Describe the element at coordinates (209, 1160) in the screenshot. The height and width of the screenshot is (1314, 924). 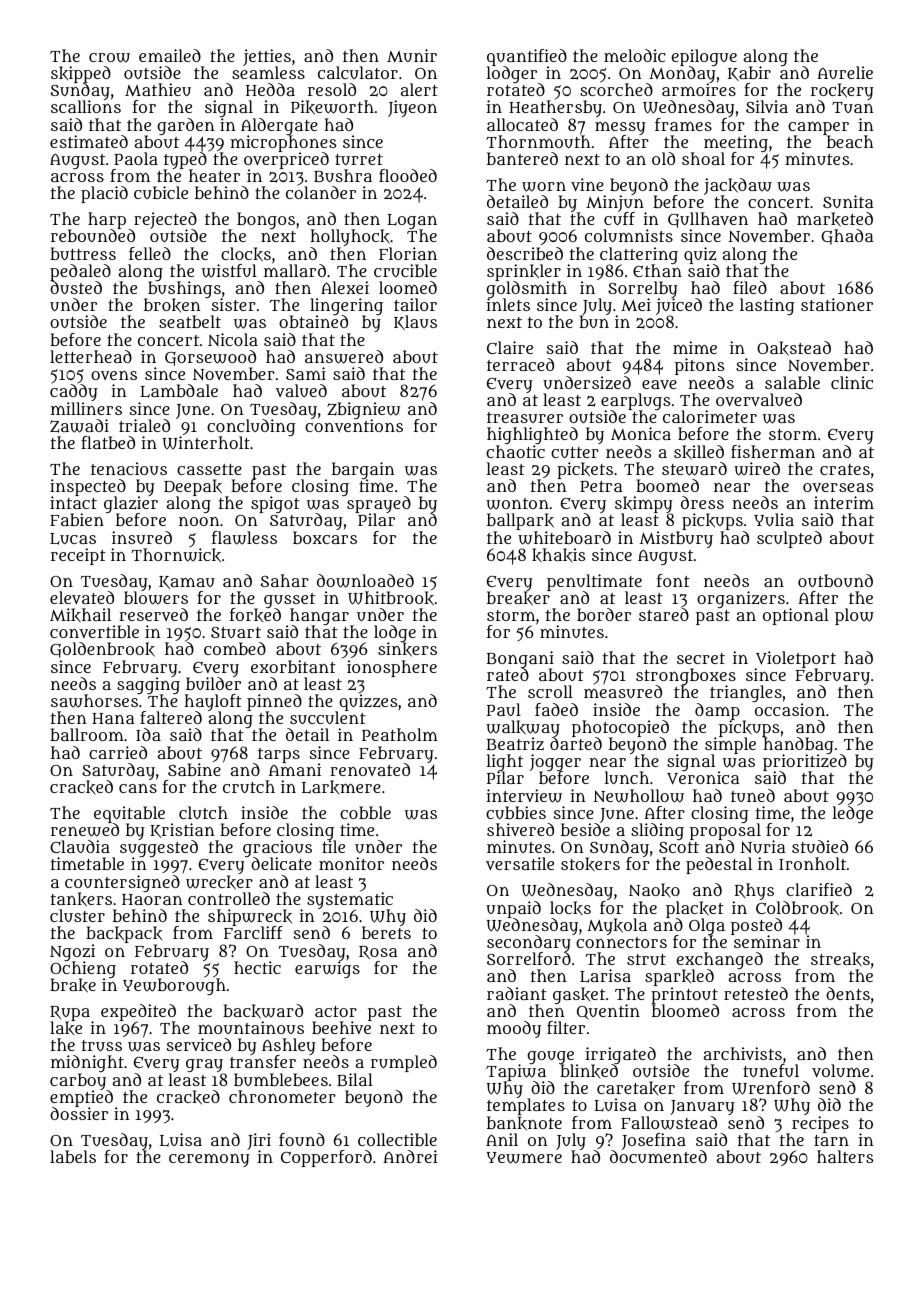
I see `ceremony` at that location.
